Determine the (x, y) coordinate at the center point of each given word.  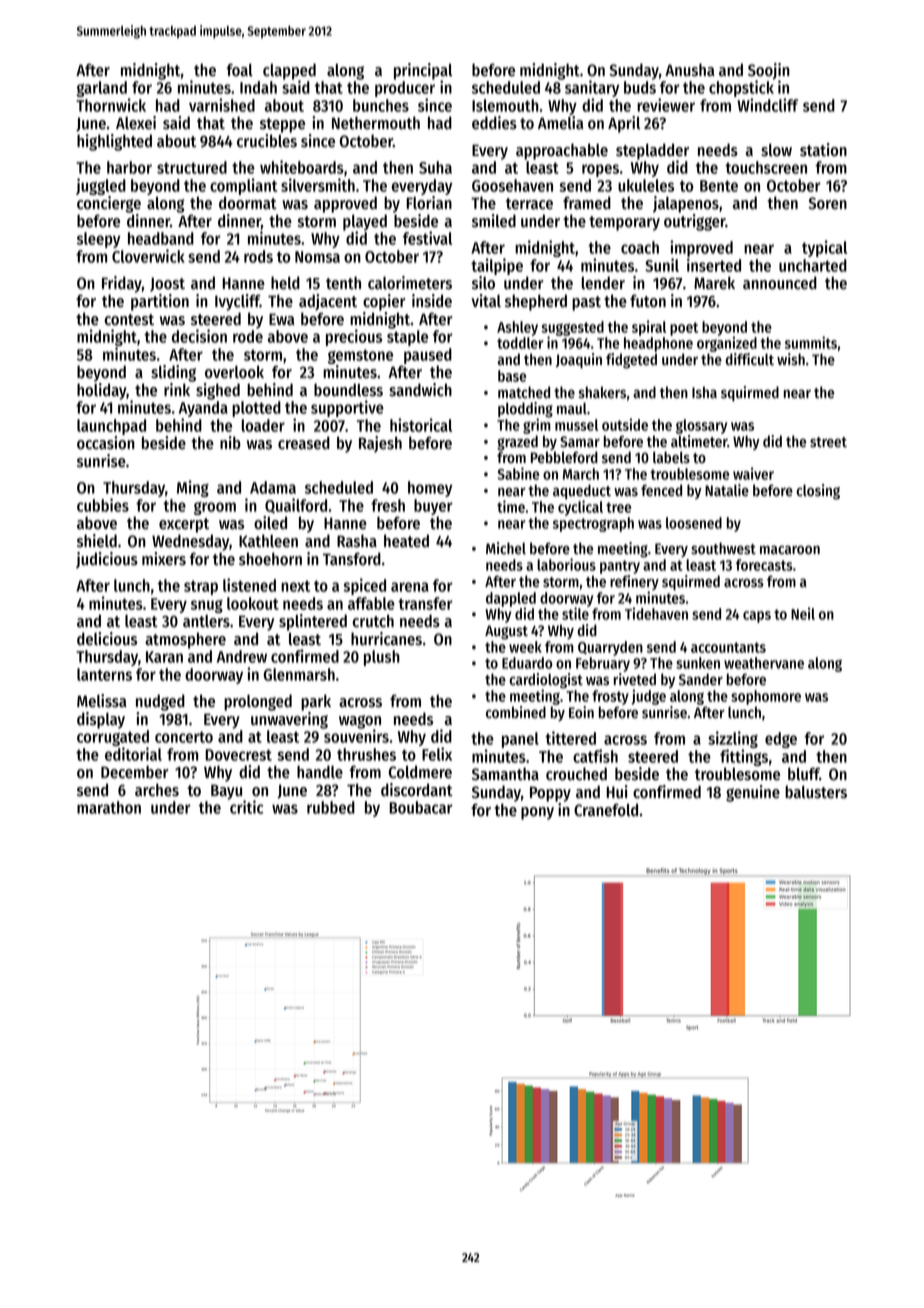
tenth (343, 283)
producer (405, 89)
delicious (107, 639)
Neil (803, 613)
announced (780, 283)
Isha (704, 392)
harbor (129, 167)
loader (263, 425)
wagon (360, 722)
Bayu (226, 792)
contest (129, 320)
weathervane (764, 663)
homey (430, 489)
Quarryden (610, 648)
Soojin (769, 71)
